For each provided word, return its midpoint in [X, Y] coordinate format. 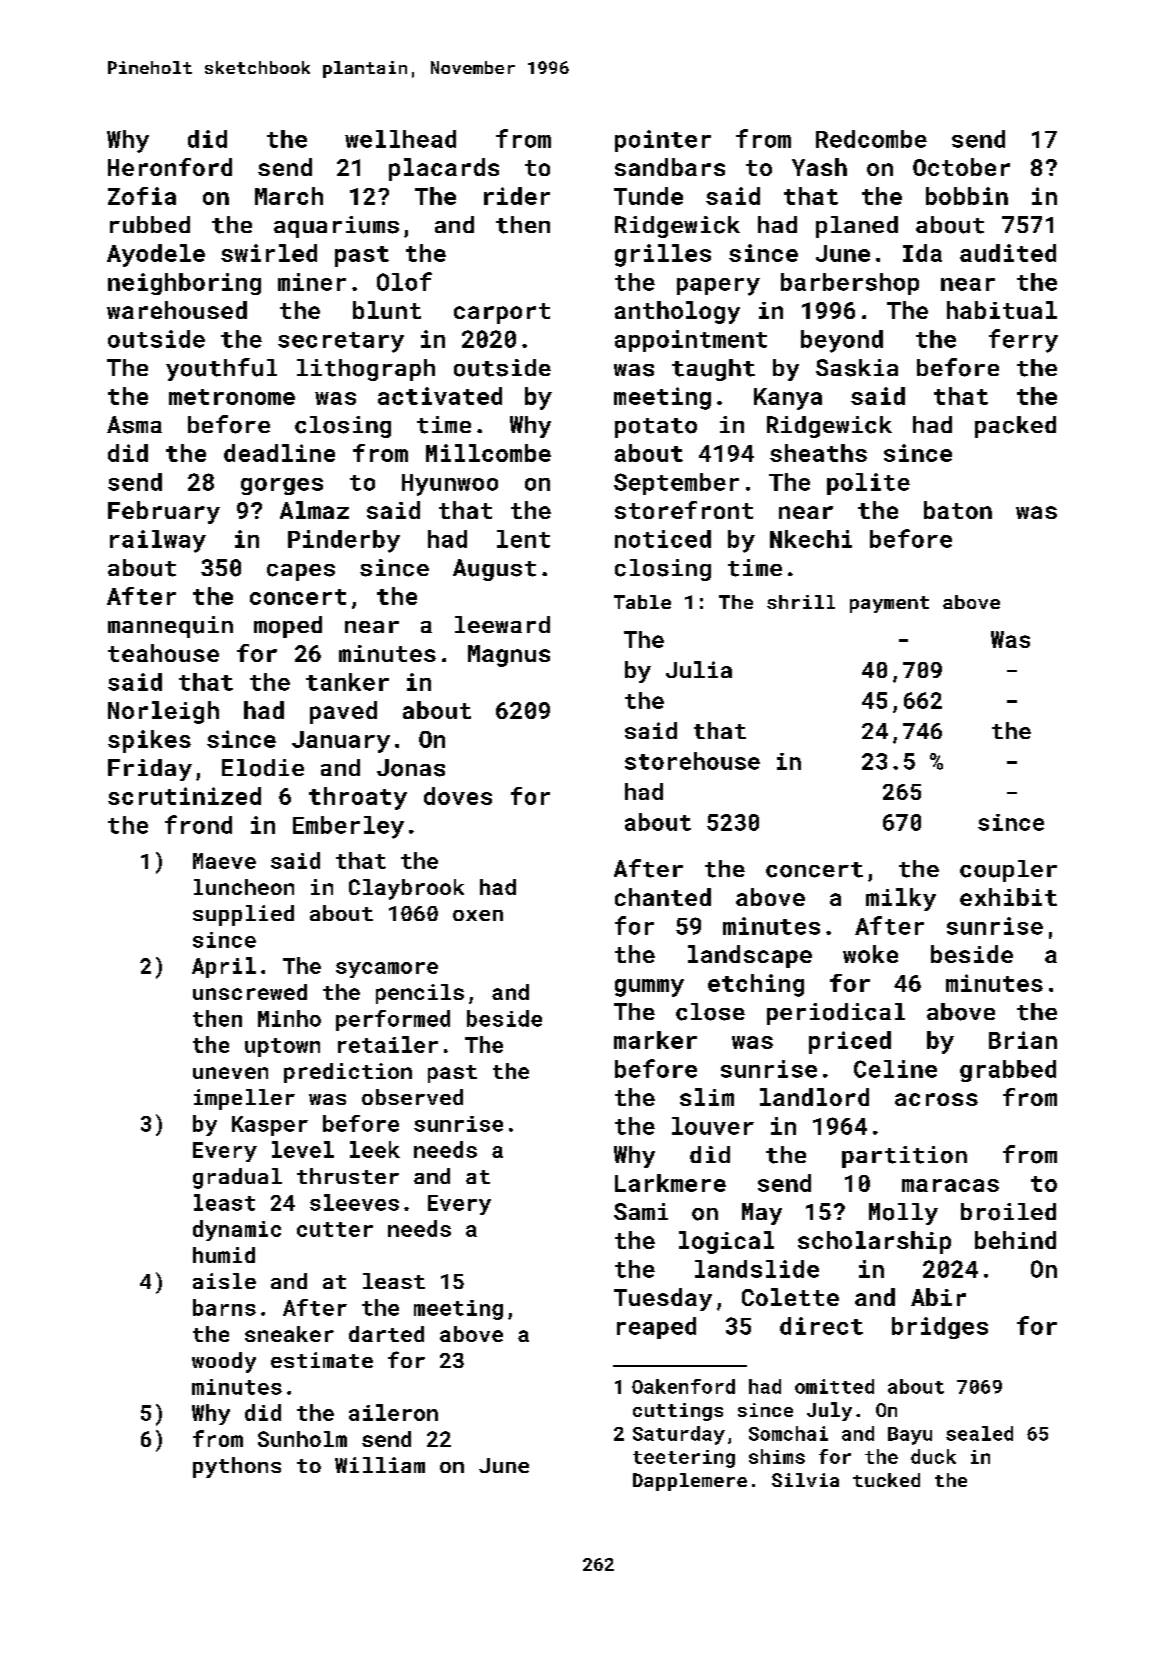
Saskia [857, 368]
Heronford [170, 167]
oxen [478, 915]
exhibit [1008, 897]
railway [158, 541]
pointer [663, 141]
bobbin [967, 196]
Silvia [805, 1480]
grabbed [1008, 1071]
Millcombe [488, 453]
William [380, 1465]
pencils [420, 994]
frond [198, 824]
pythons [237, 1467]
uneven [230, 1073]
